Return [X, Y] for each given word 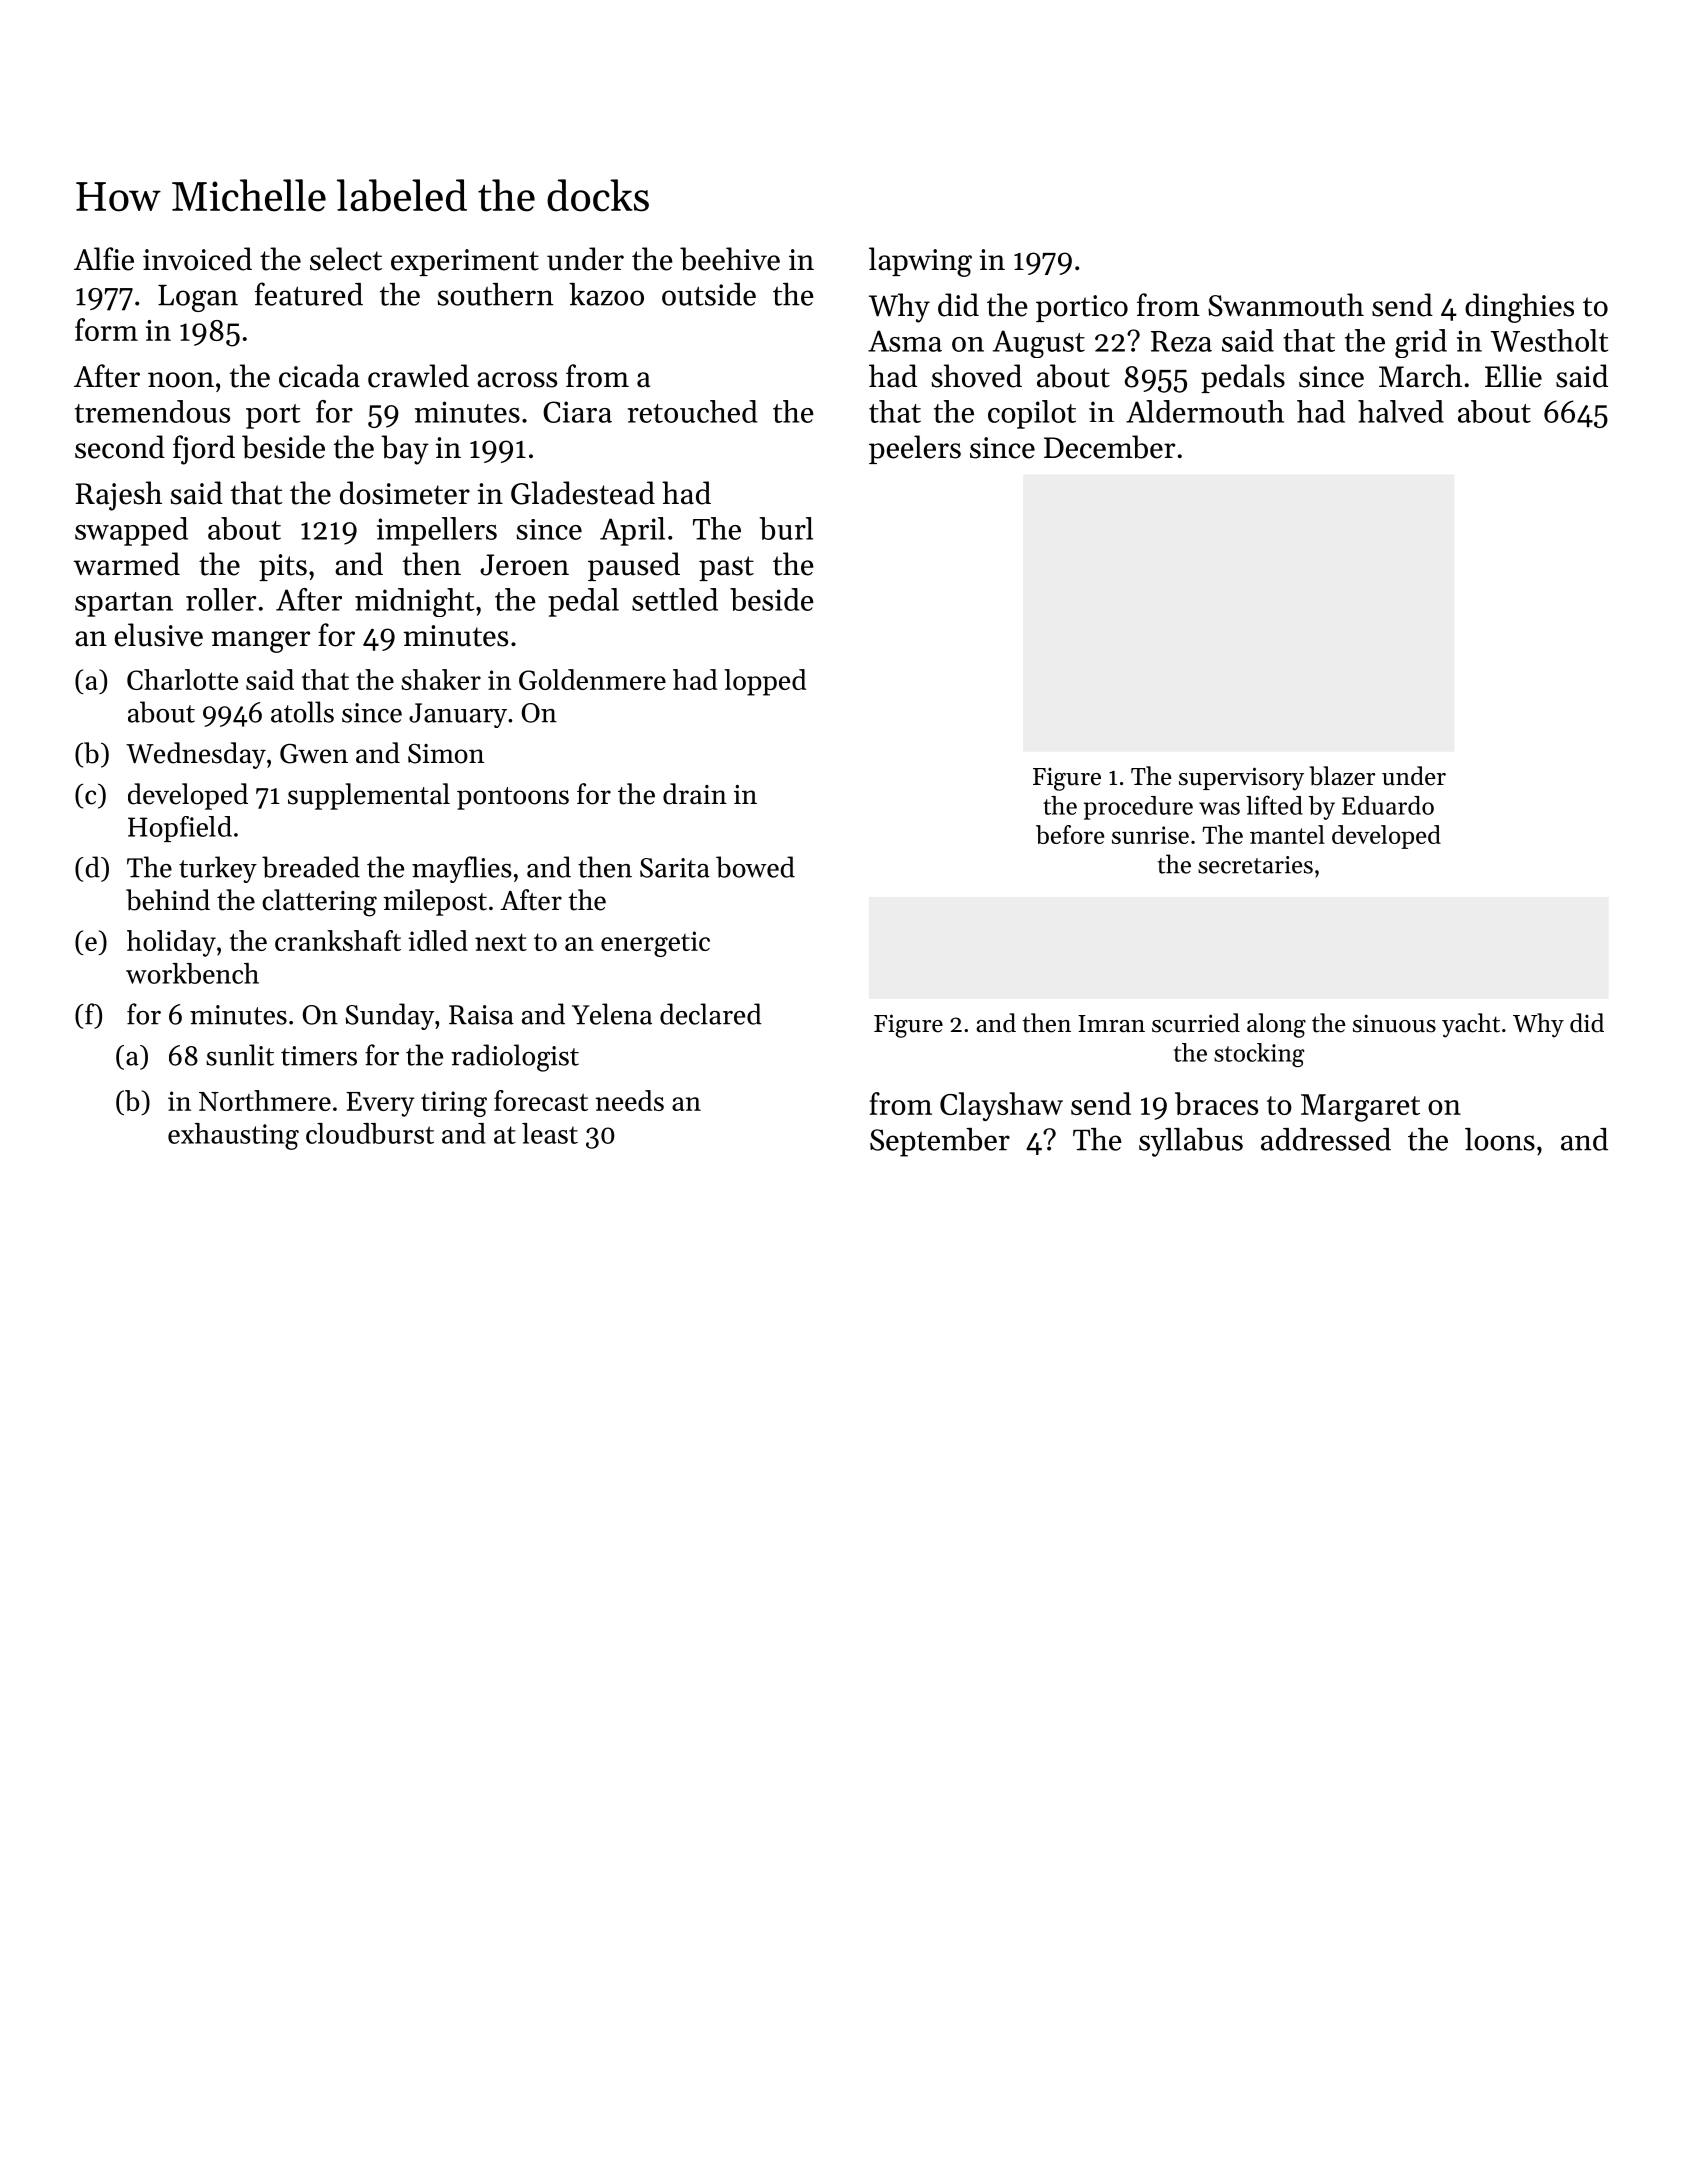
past [726, 568]
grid [1421, 343]
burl [786, 528]
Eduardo [1388, 805]
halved [1401, 411]
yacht [1471, 1025]
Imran [1111, 1023]
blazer [1342, 776]
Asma [905, 341]
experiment [465, 262]
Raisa [481, 1015]
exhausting [233, 1136]
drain [695, 794]
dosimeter [405, 493]
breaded [311, 867]
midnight [414, 602]
